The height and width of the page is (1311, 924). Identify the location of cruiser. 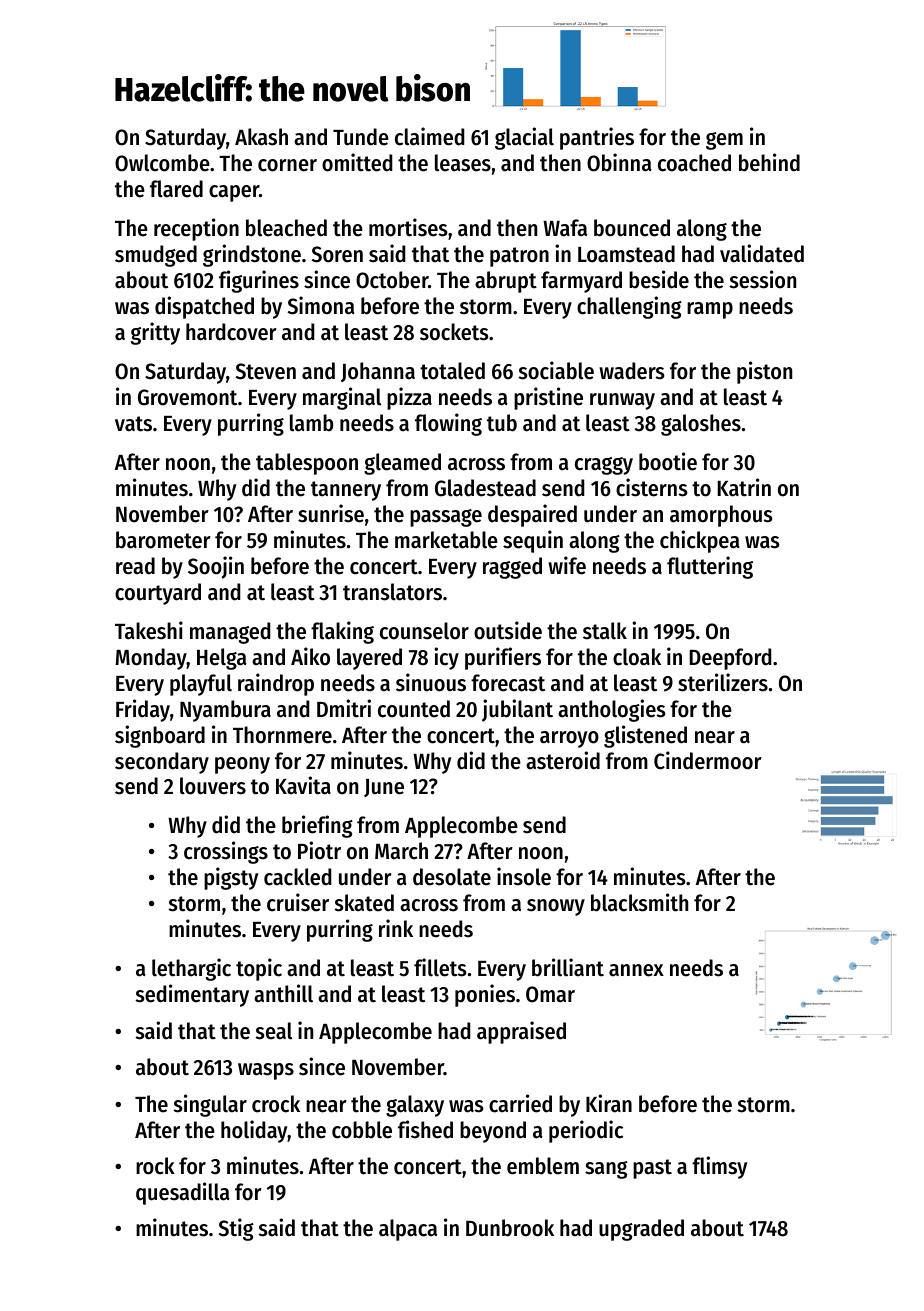
(298, 902).
